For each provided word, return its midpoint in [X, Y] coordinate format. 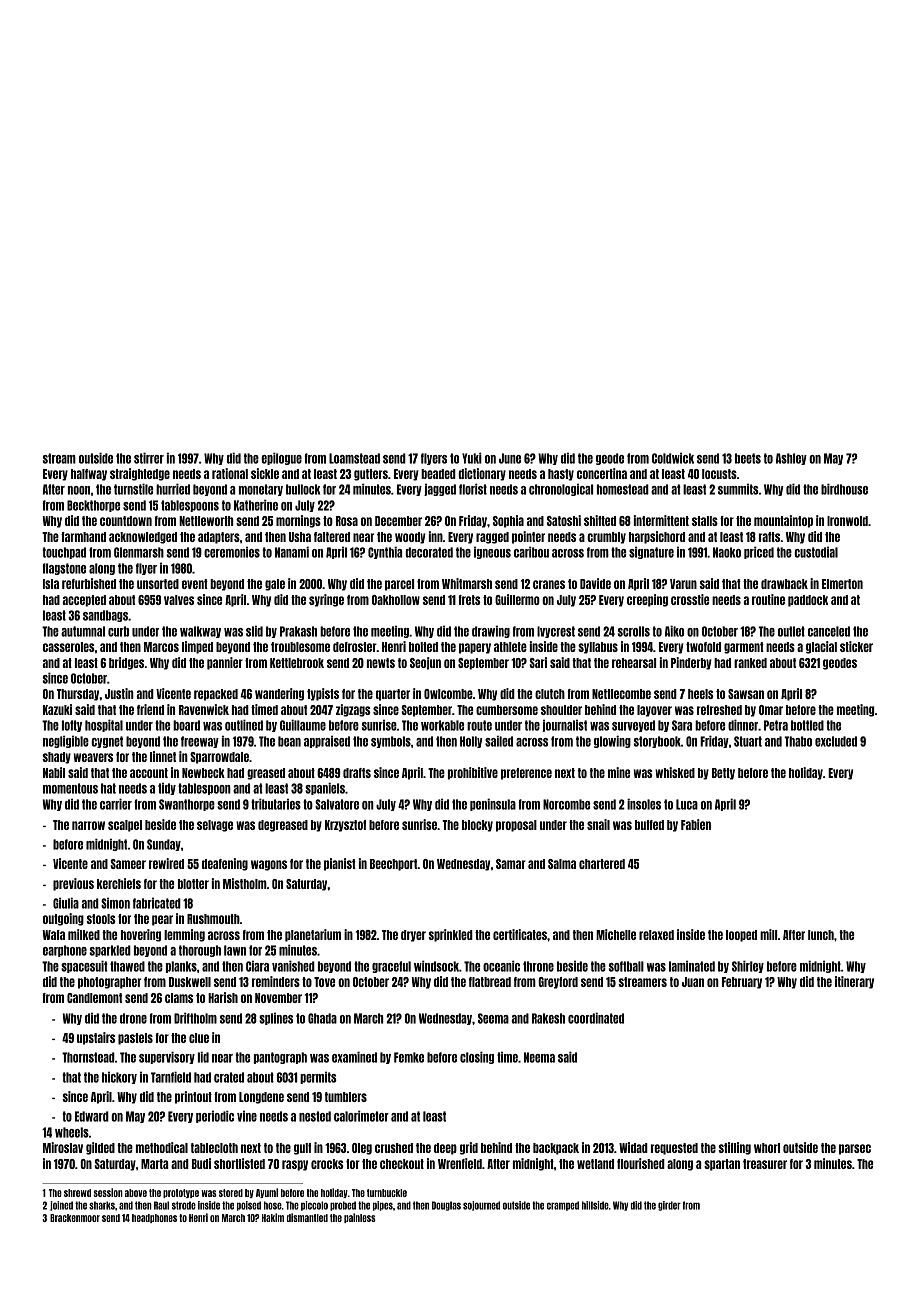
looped [741, 936]
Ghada [322, 1018]
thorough [200, 951]
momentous [70, 788]
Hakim [273, 1217]
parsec [855, 1149]
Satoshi [564, 520]
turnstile [133, 489]
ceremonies [232, 552]
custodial [816, 552]
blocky [477, 826]
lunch [821, 935]
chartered [602, 864]
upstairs [96, 1038]
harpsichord [657, 537]
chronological [561, 489]
